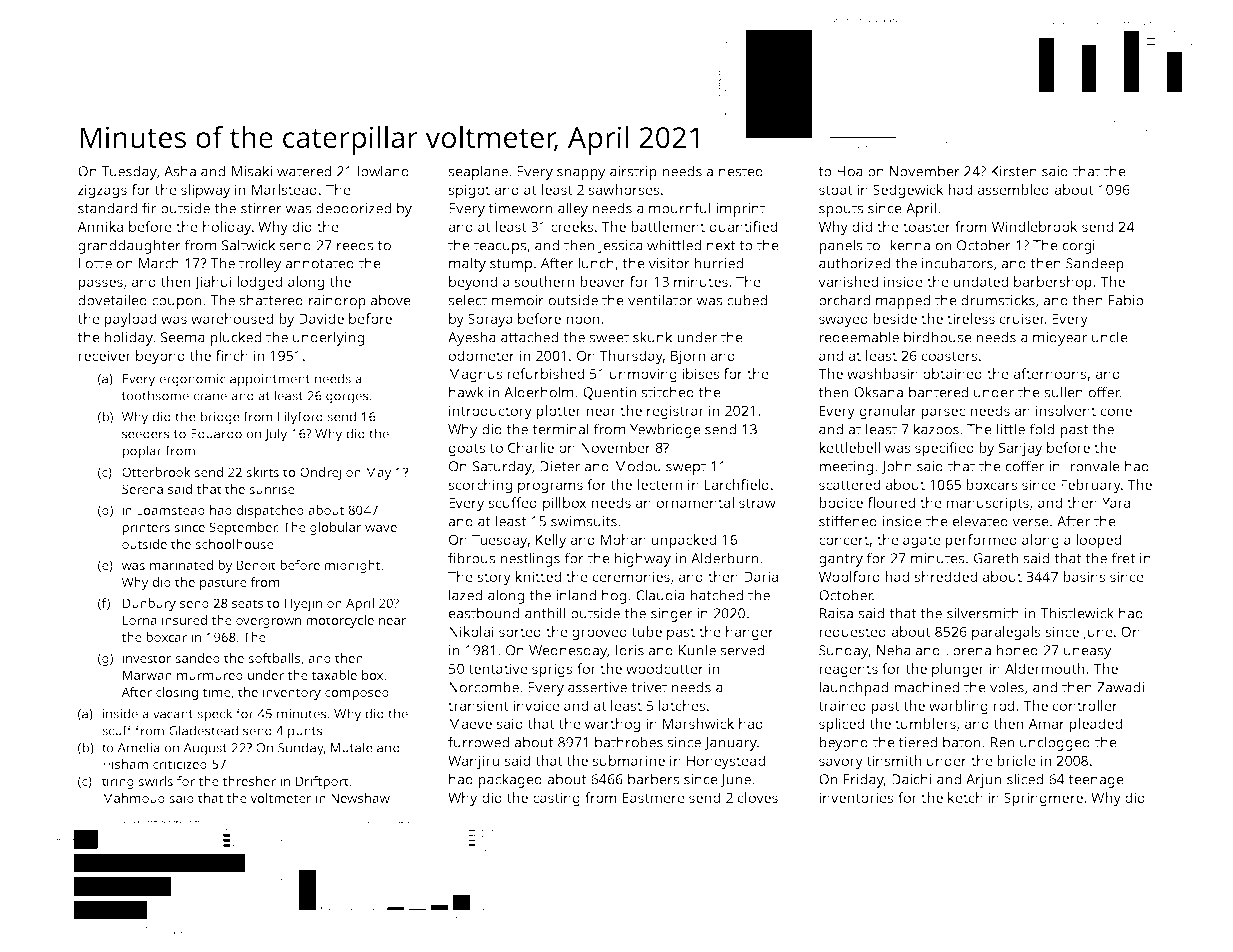  I want to click on basins, so click(1084, 576).
